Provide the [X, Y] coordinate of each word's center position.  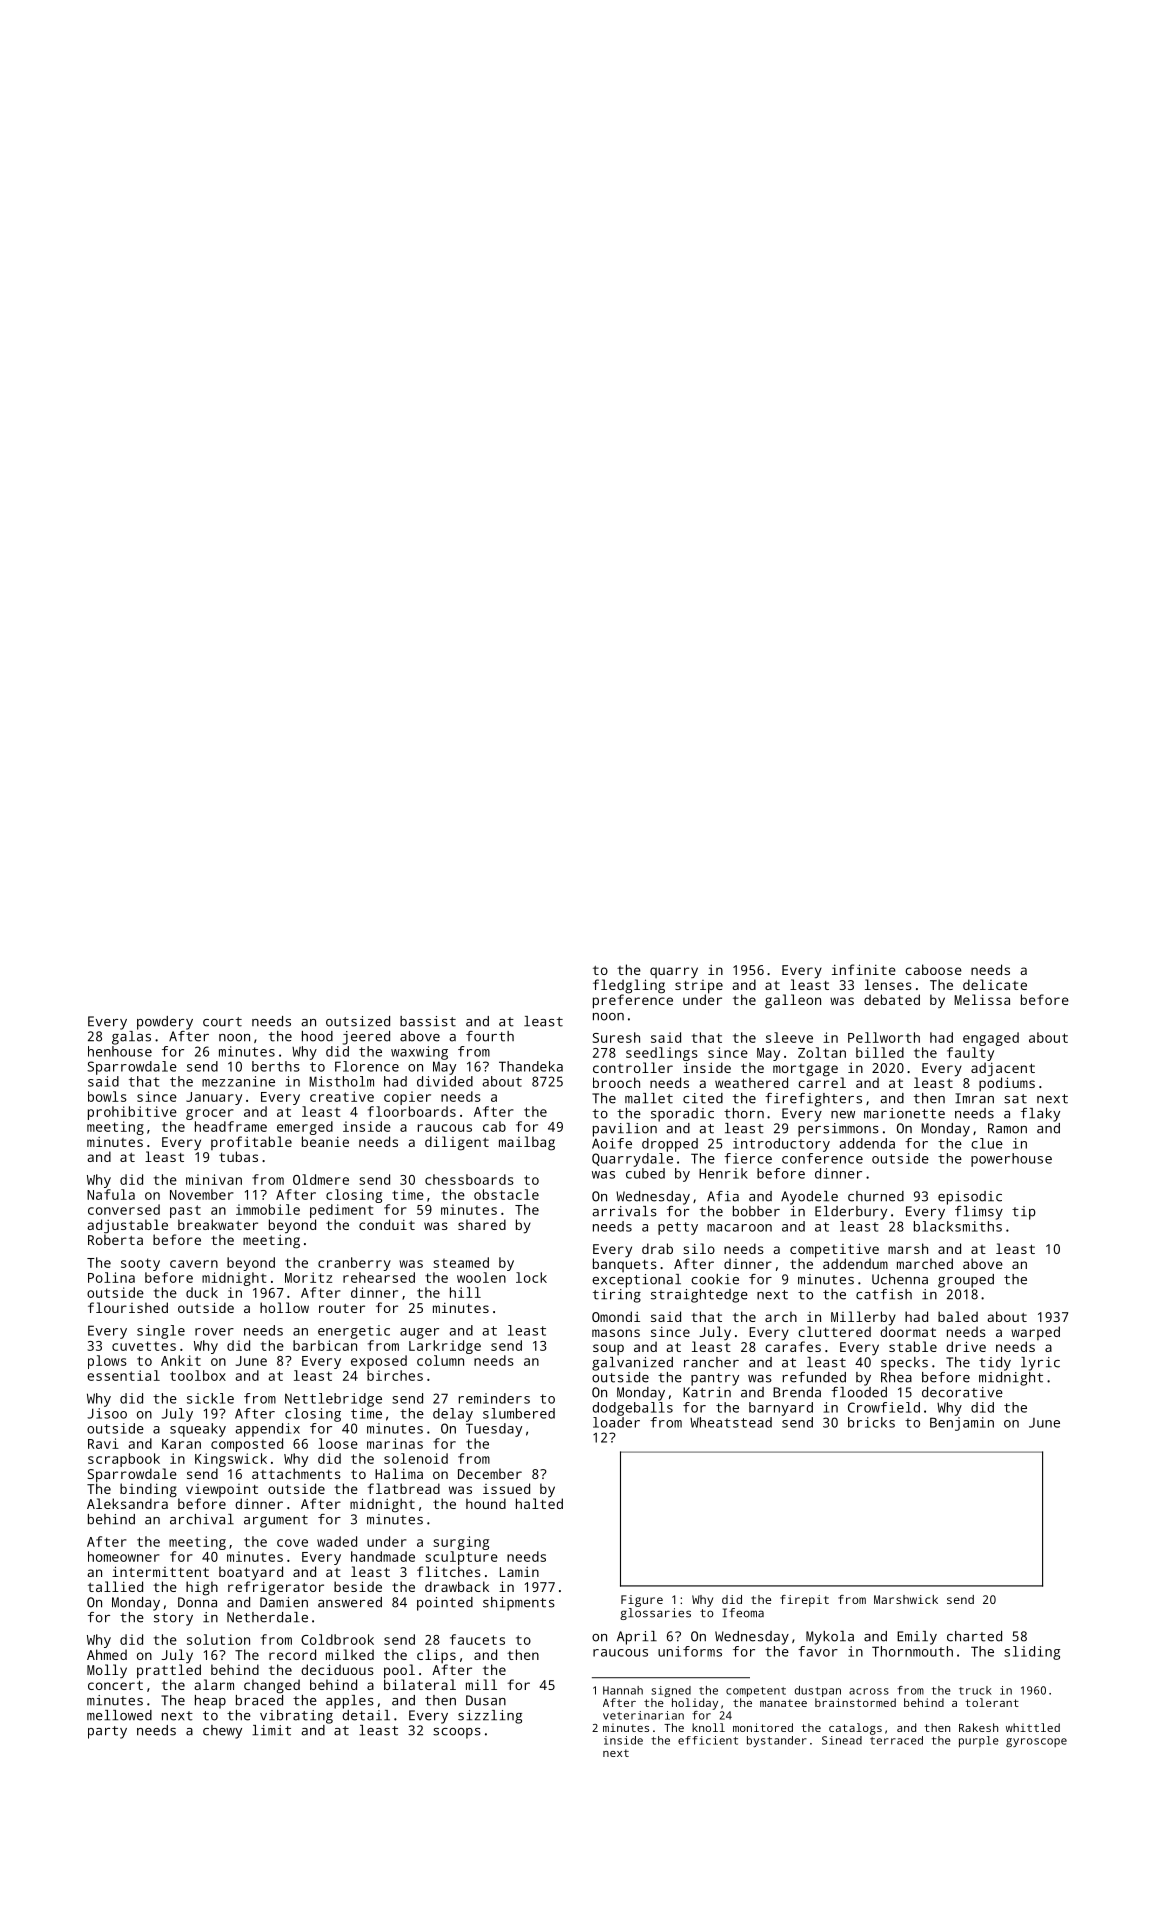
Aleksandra [127, 1503]
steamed [461, 1262]
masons [616, 1333]
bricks [871, 1422]
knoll [708, 1727]
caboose [933, 969]
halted [539, 1503]
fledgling [629, 986]
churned [876, 1196]
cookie [715, 1279]
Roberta [115, 1239]
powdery [165, 1023]
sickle [210, 1398]
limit [271, 1730]
